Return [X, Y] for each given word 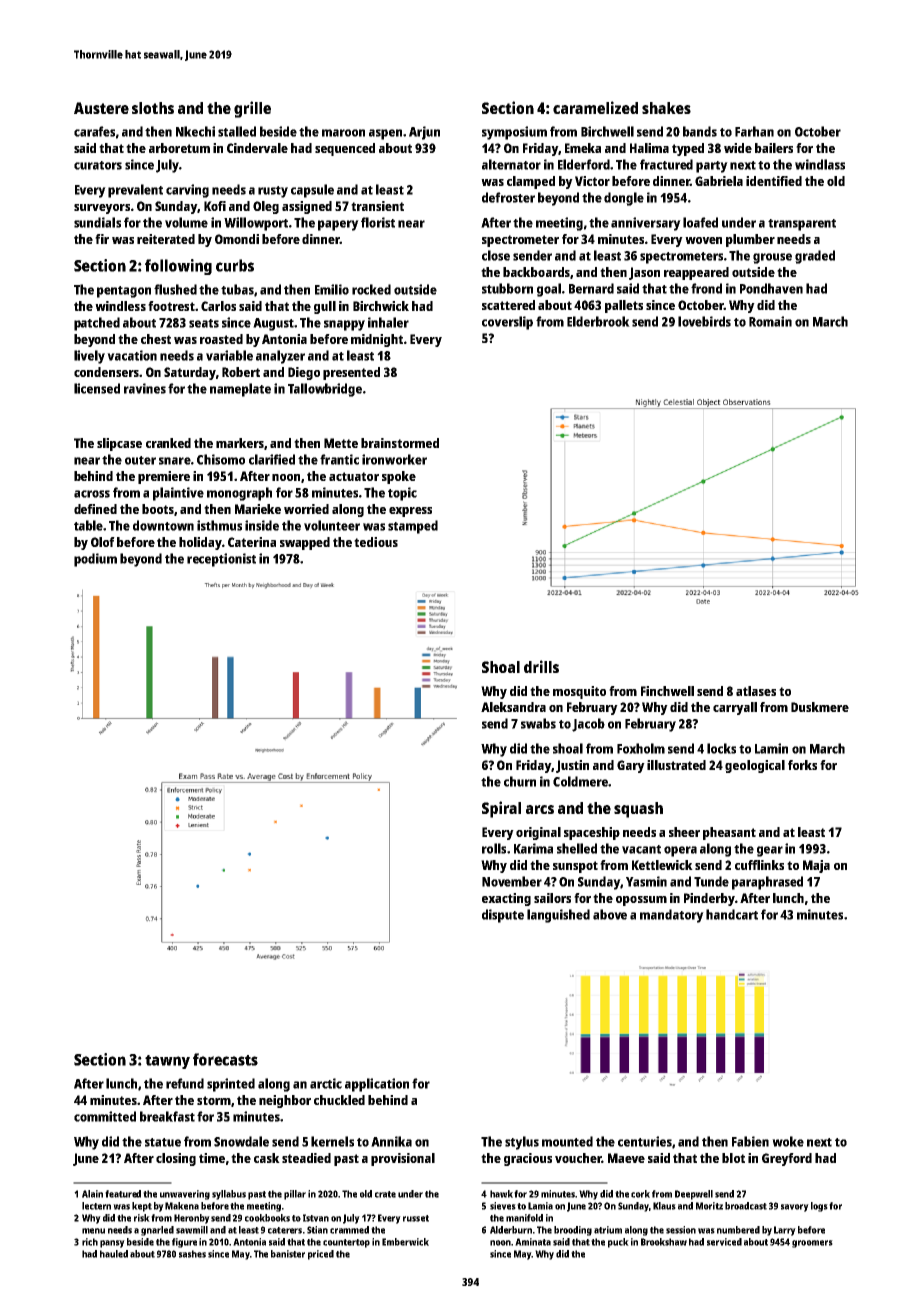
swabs [538, 723]
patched [97, 324]
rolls [494, 848]
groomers [812, 1244]
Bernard [591, 288]
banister [288, 1254]
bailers [774, 148]
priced [321, 1255]
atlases [756, 691]
